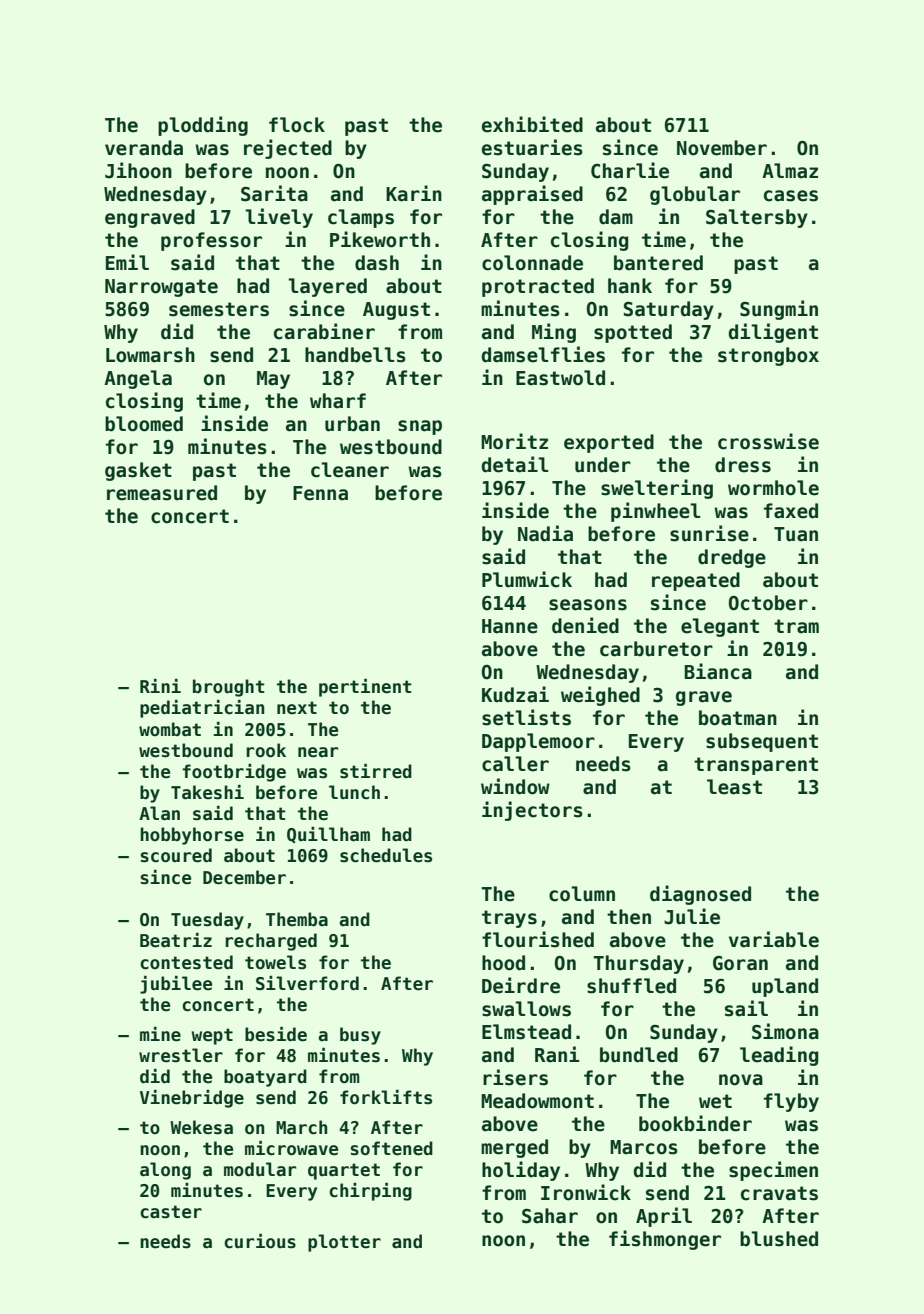  What do you see at coordinates (203, 126) in the image?
I see `plodding` at bounding box center [203, 126].
